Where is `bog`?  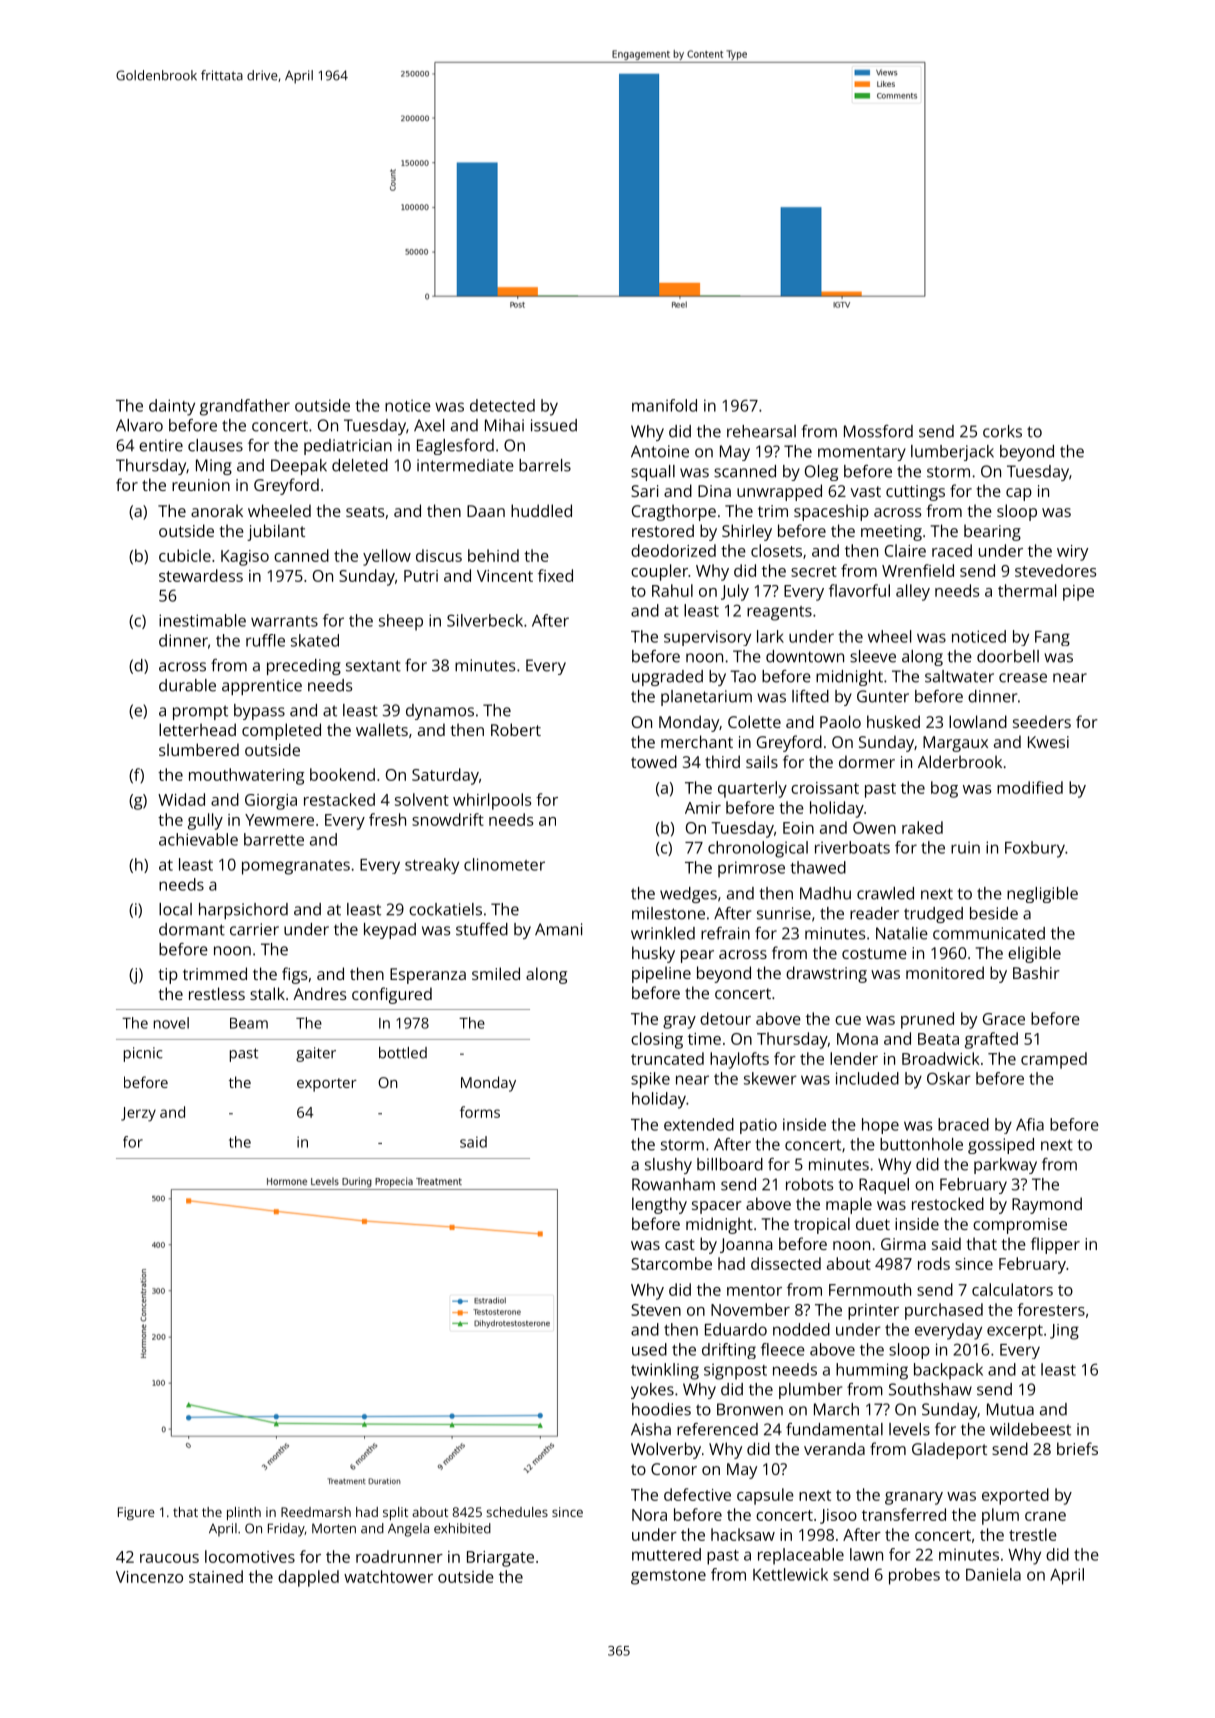 bog is located at coordinates (944, 789).
